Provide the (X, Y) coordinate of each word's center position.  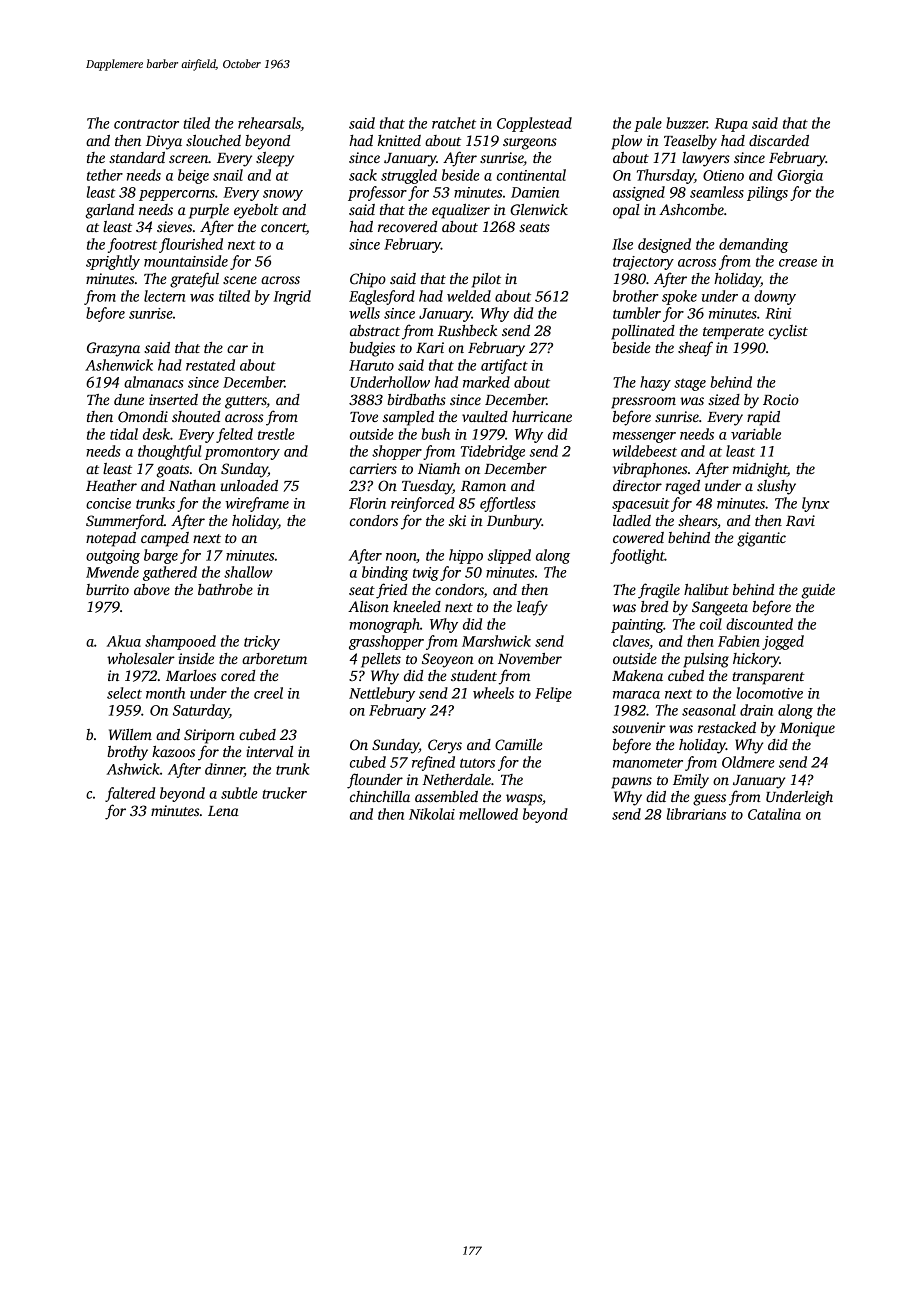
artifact (504, 366)
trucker (284, 793)
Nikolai (432, 814)
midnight (760, 470)
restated (210, 365)
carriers (373, 468)
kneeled (417, 606)
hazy (655, 383)
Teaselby (690, 142)
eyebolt (256, 211)
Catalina (774, 814)
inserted (173, 399)
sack (363, 175)
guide (818, 591)
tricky (262, 642)
